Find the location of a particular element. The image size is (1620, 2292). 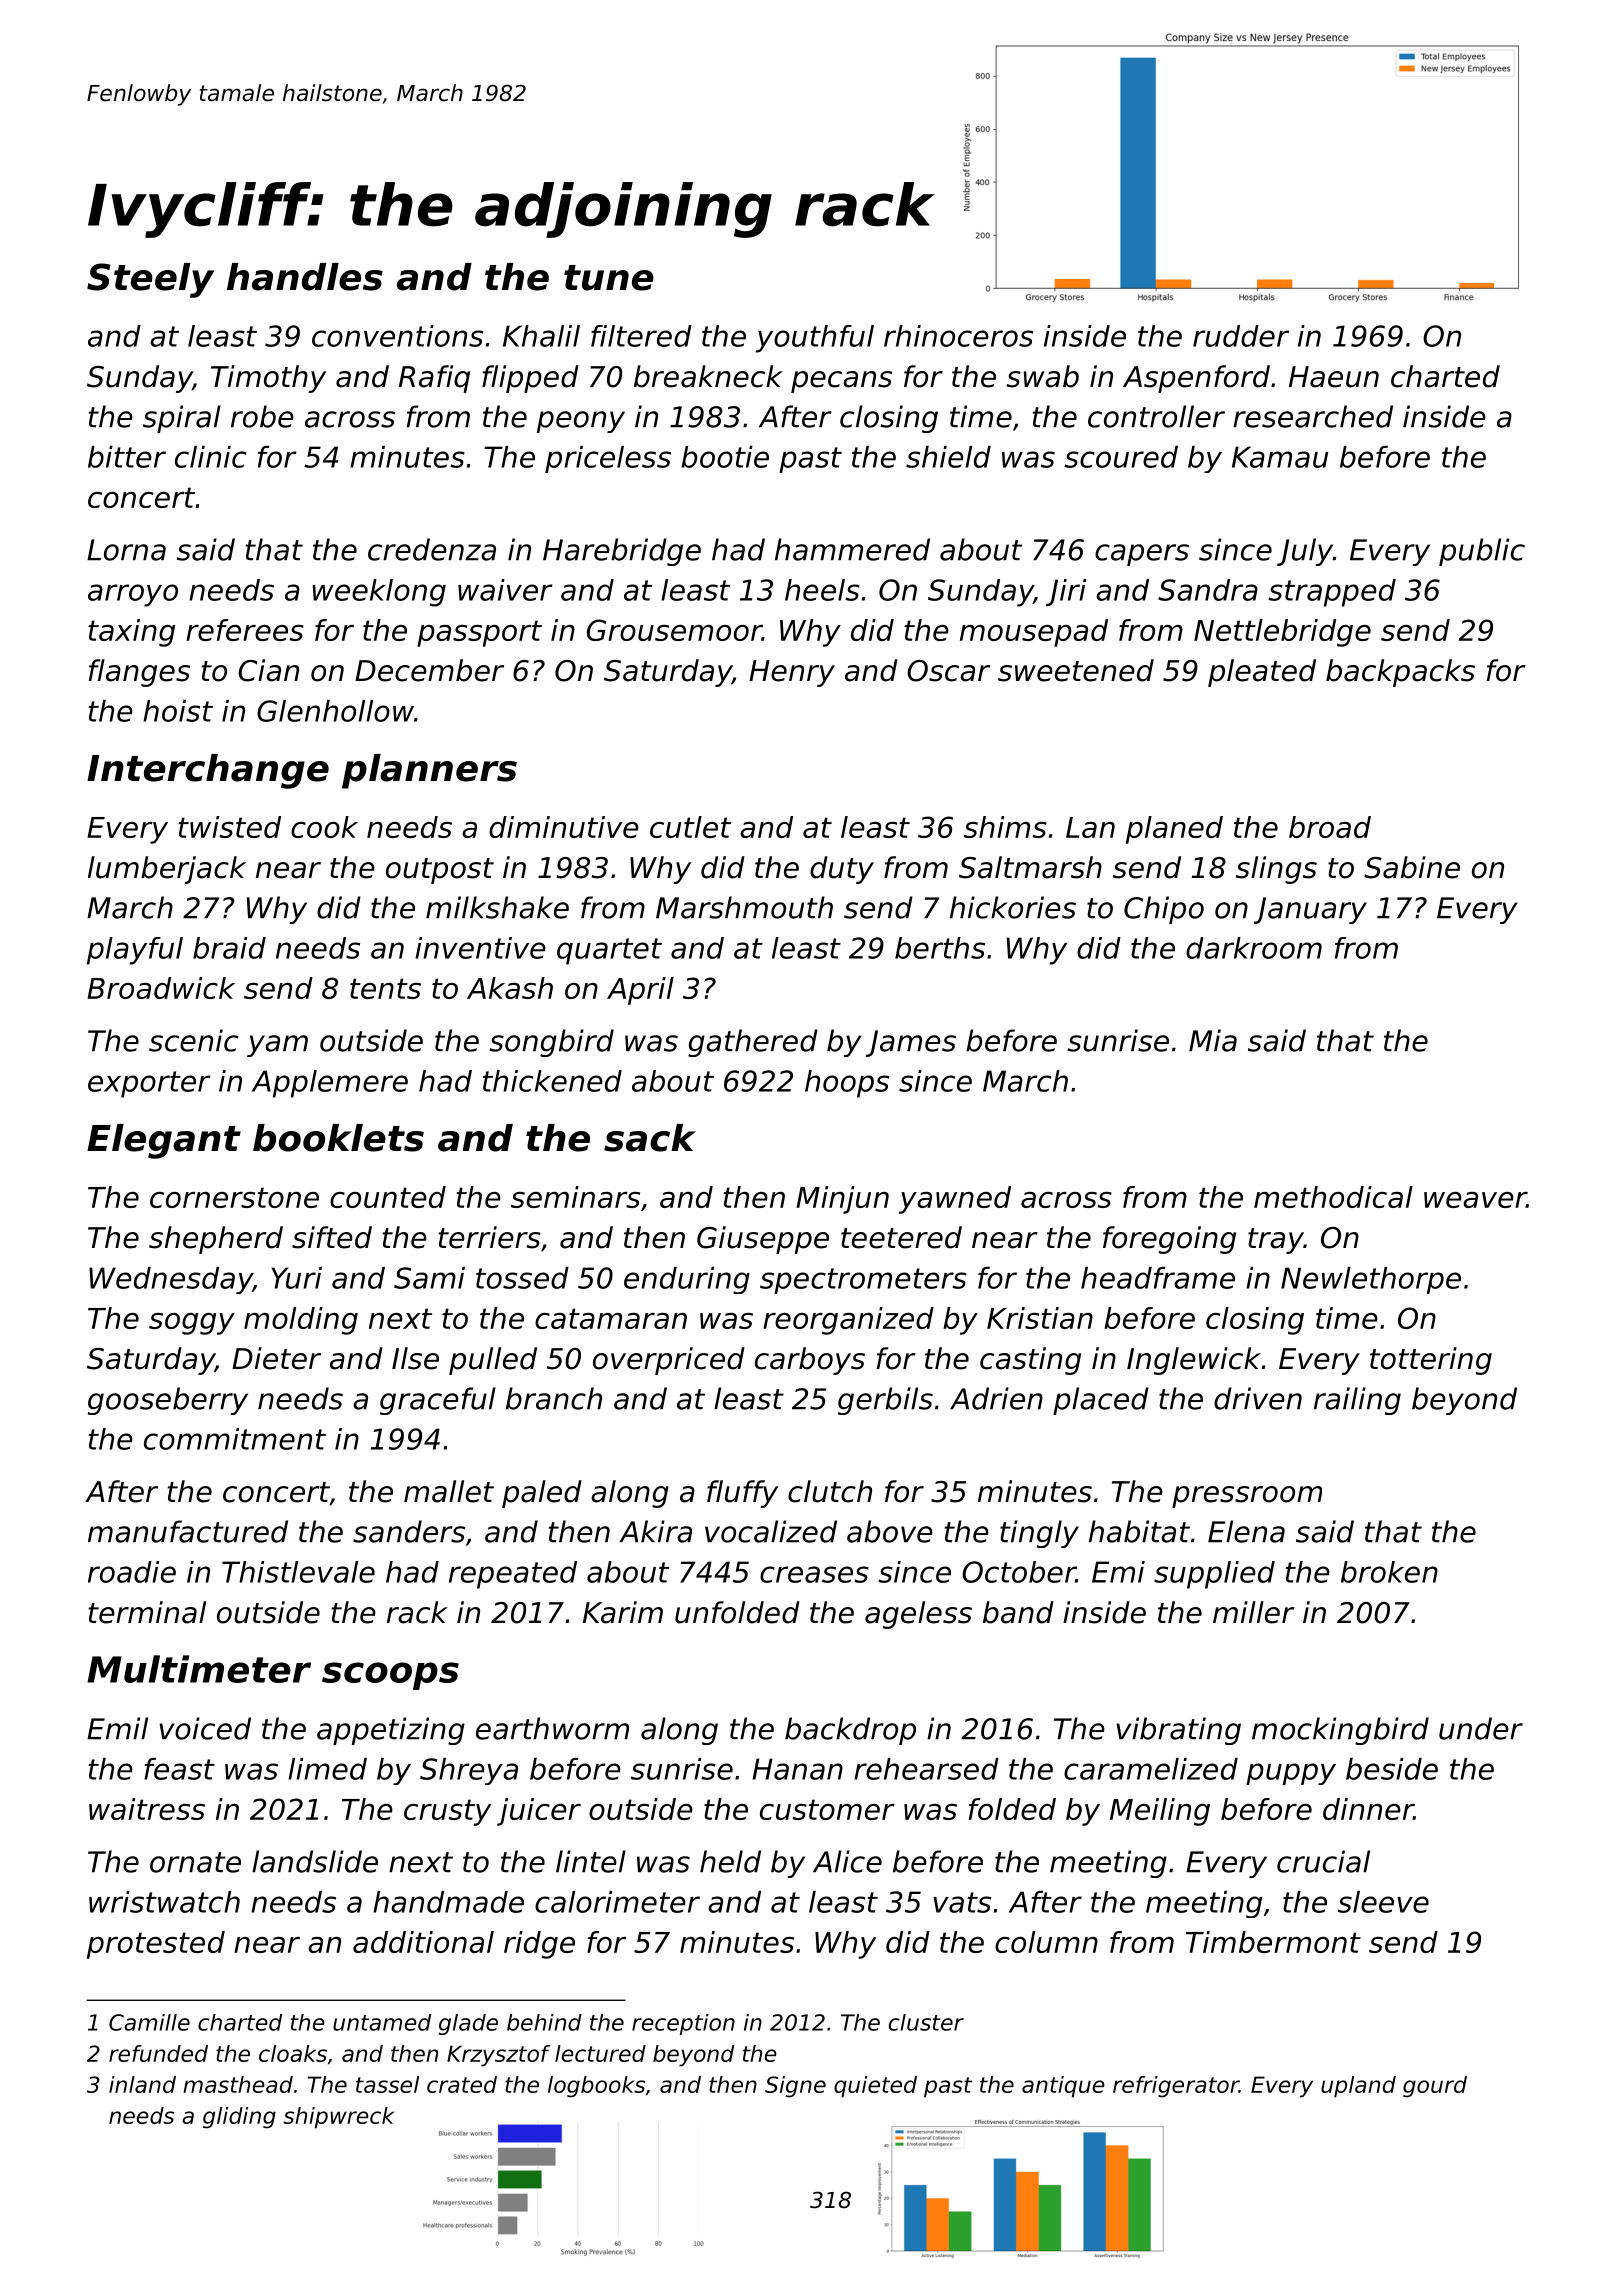

shipwreck is located at coordinates (338, 2118).
